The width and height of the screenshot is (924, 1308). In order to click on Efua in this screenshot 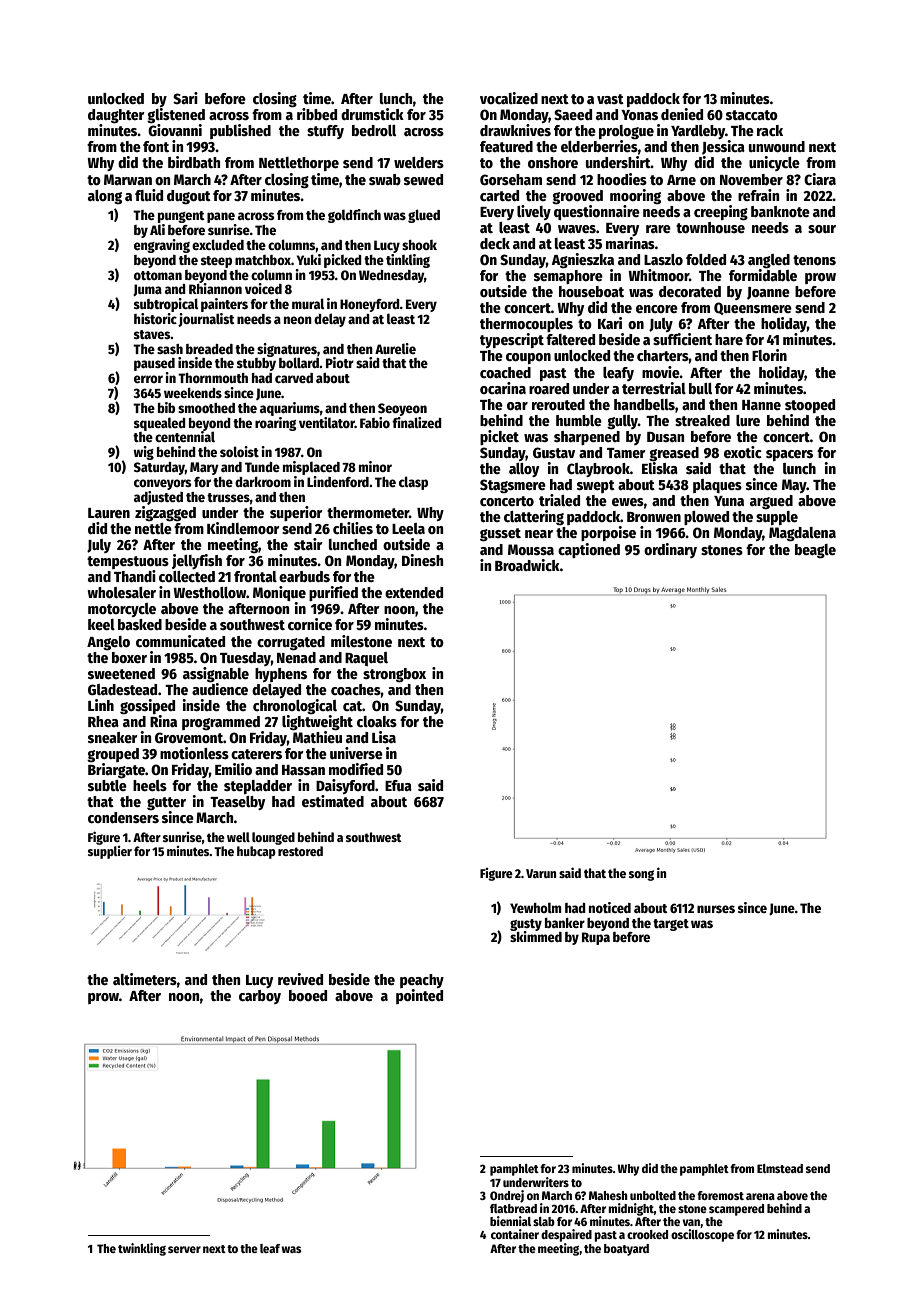, I will do `click(398, 785)`.
